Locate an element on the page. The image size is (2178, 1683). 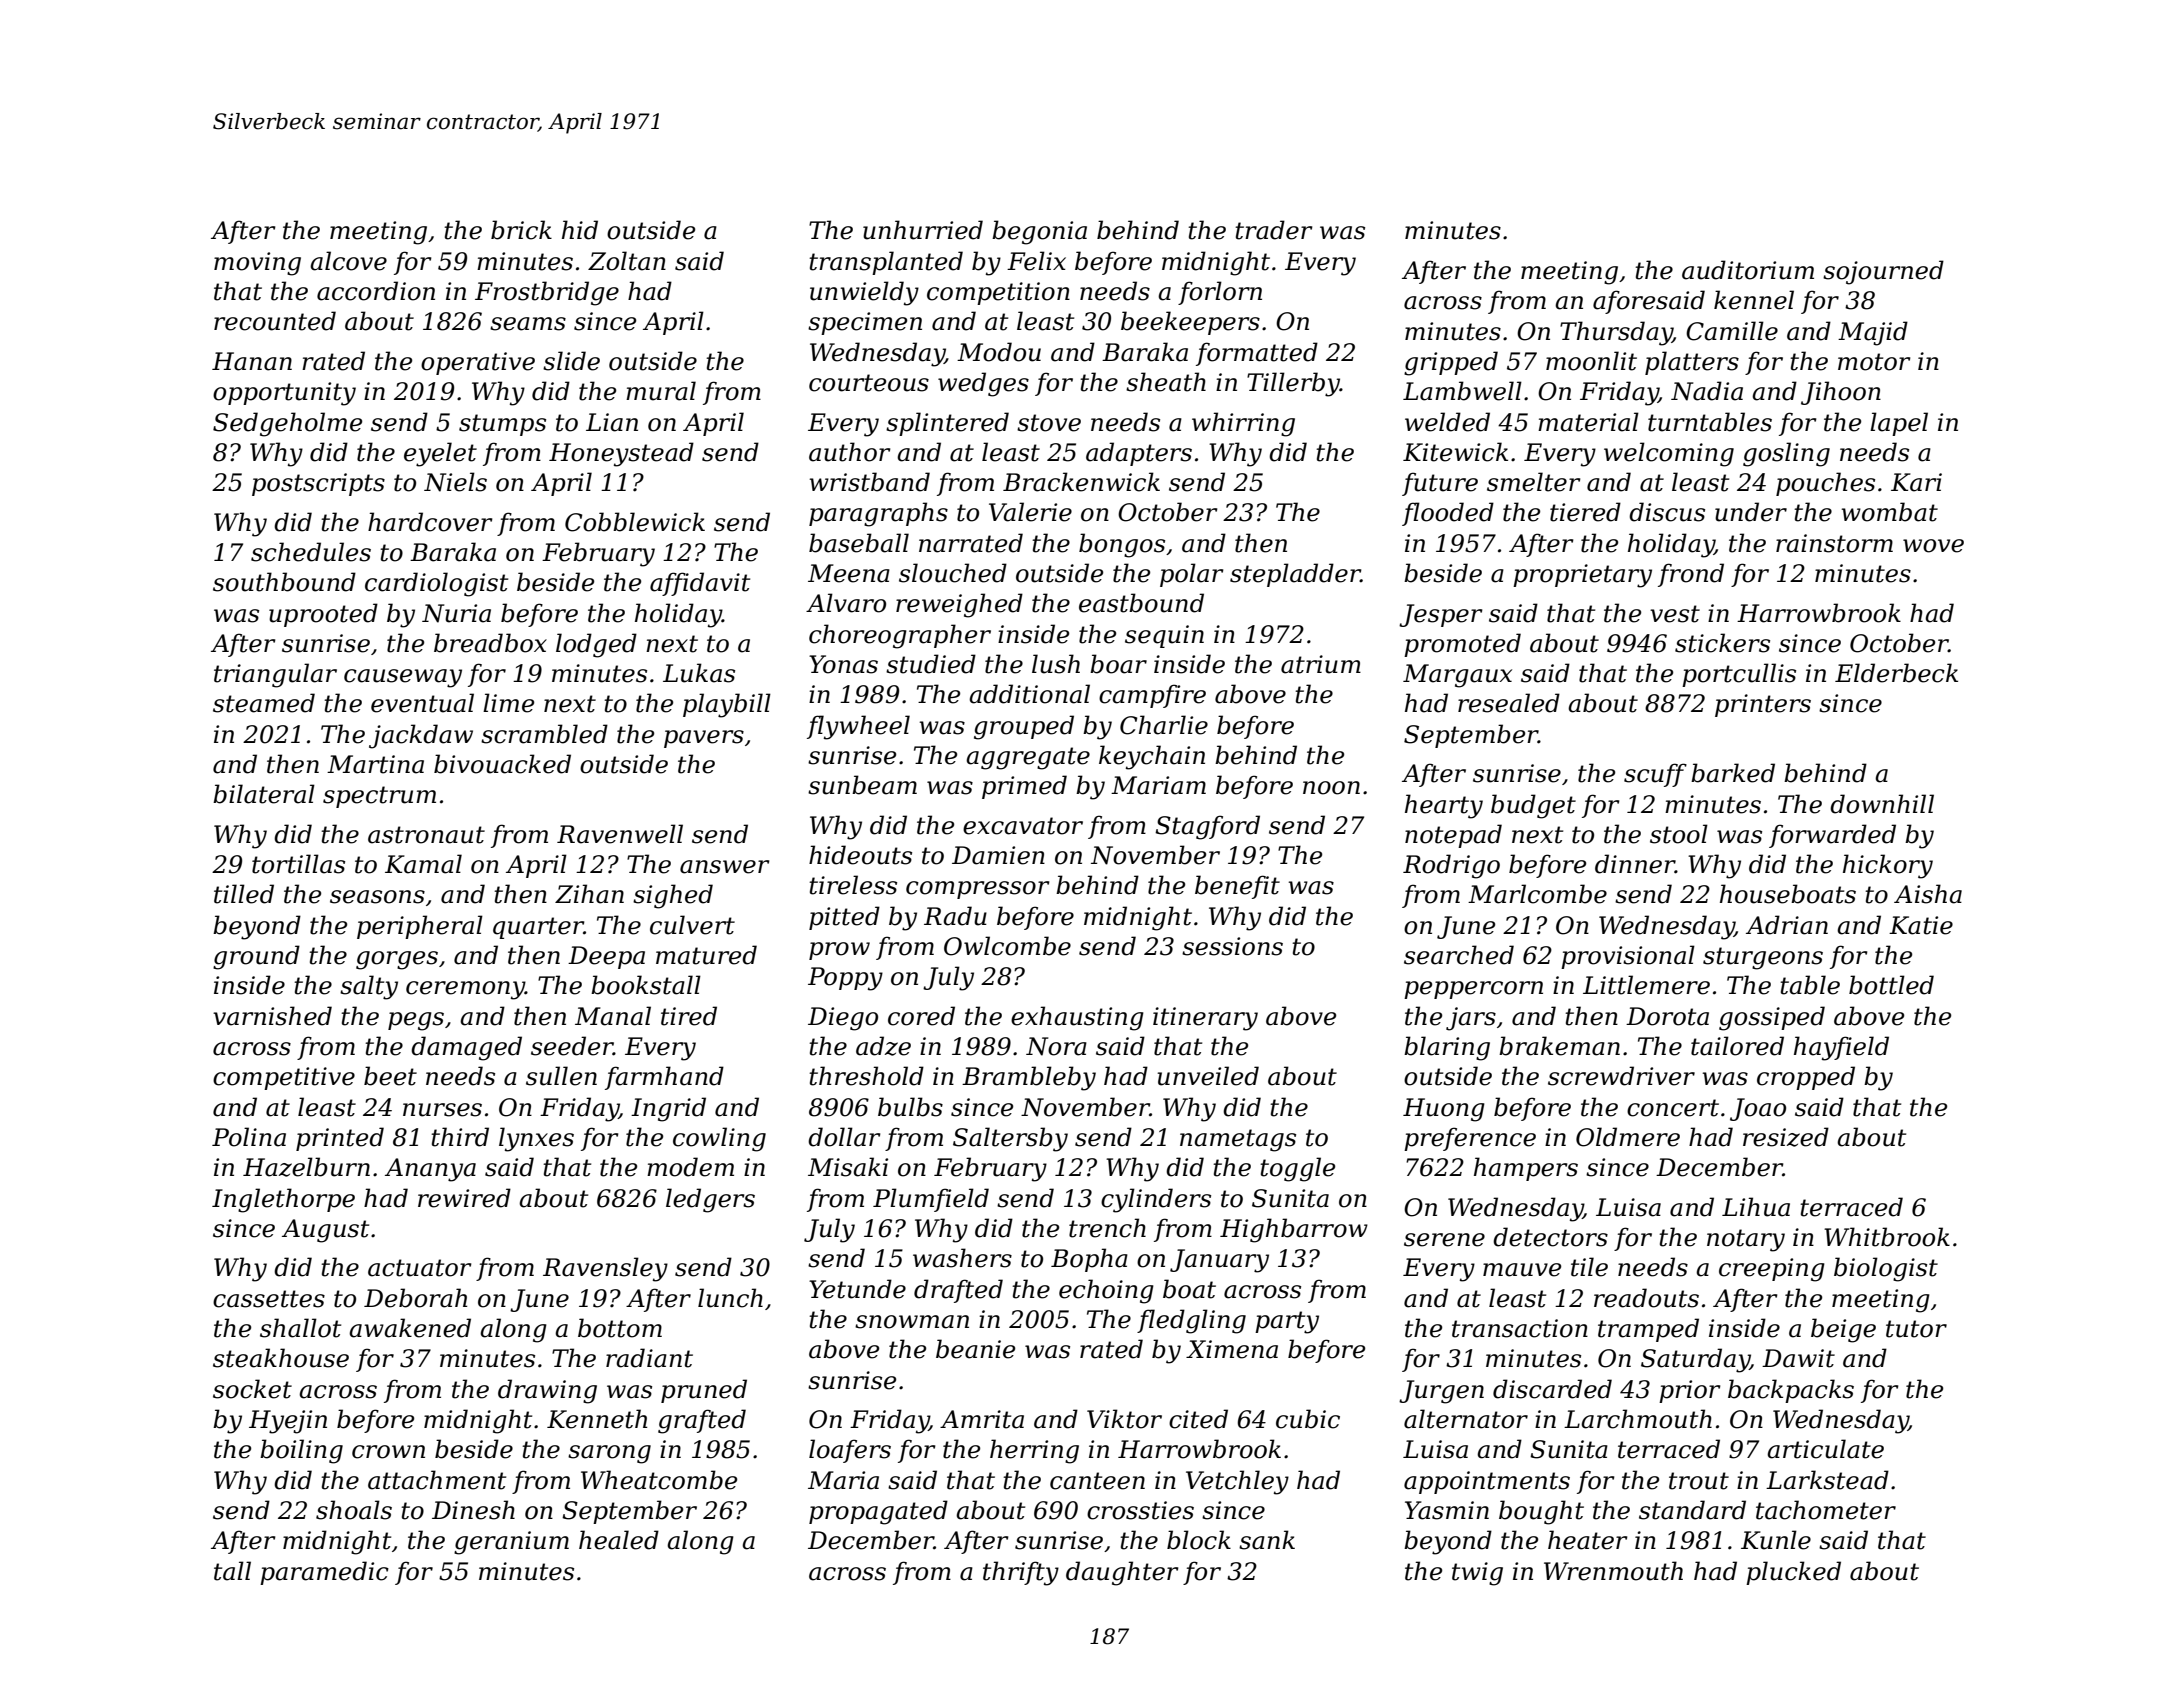
paragraphs is located at coordinates (878, 514).
